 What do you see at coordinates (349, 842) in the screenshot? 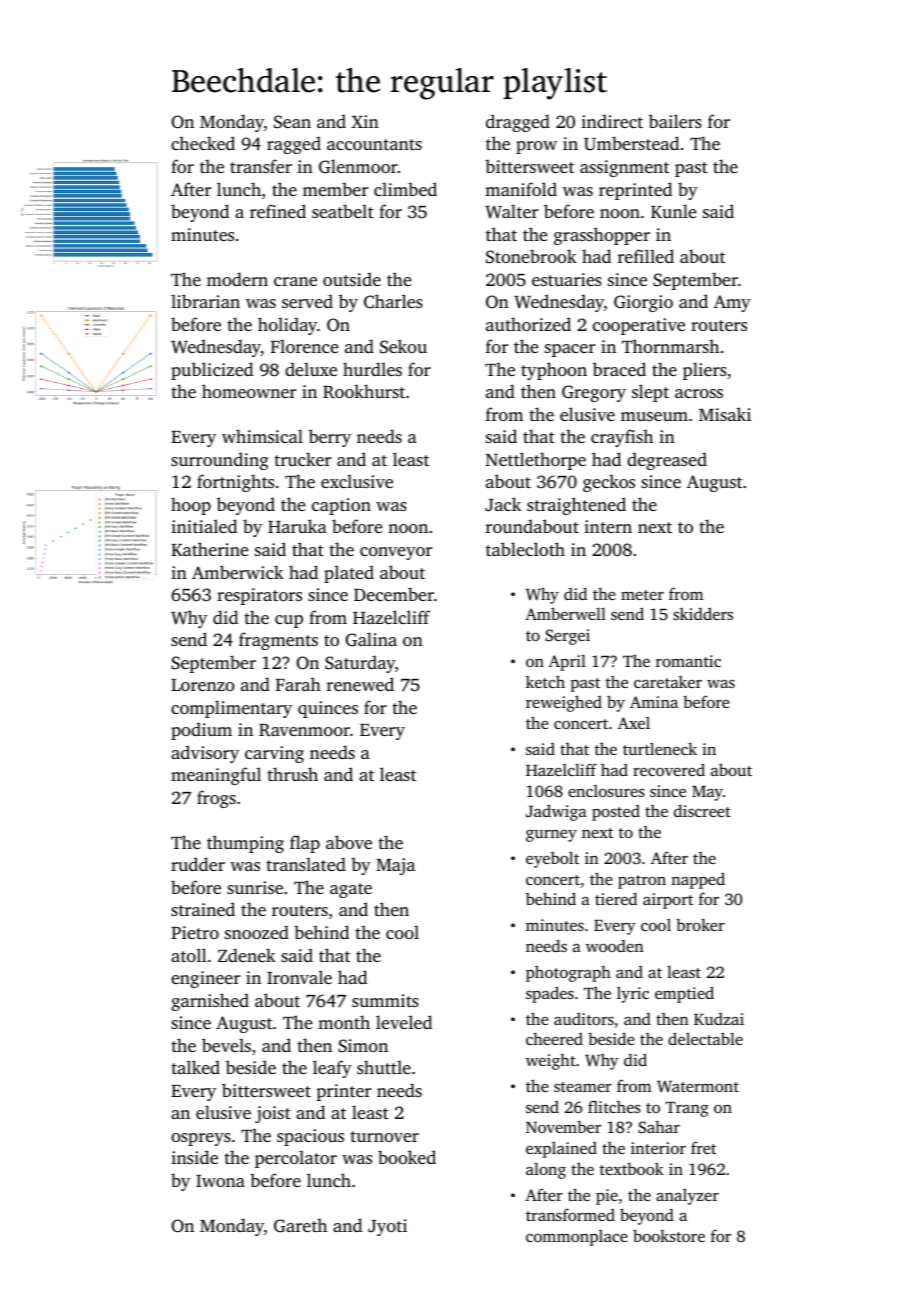
I see `above` at bounding box center [349, 842].
